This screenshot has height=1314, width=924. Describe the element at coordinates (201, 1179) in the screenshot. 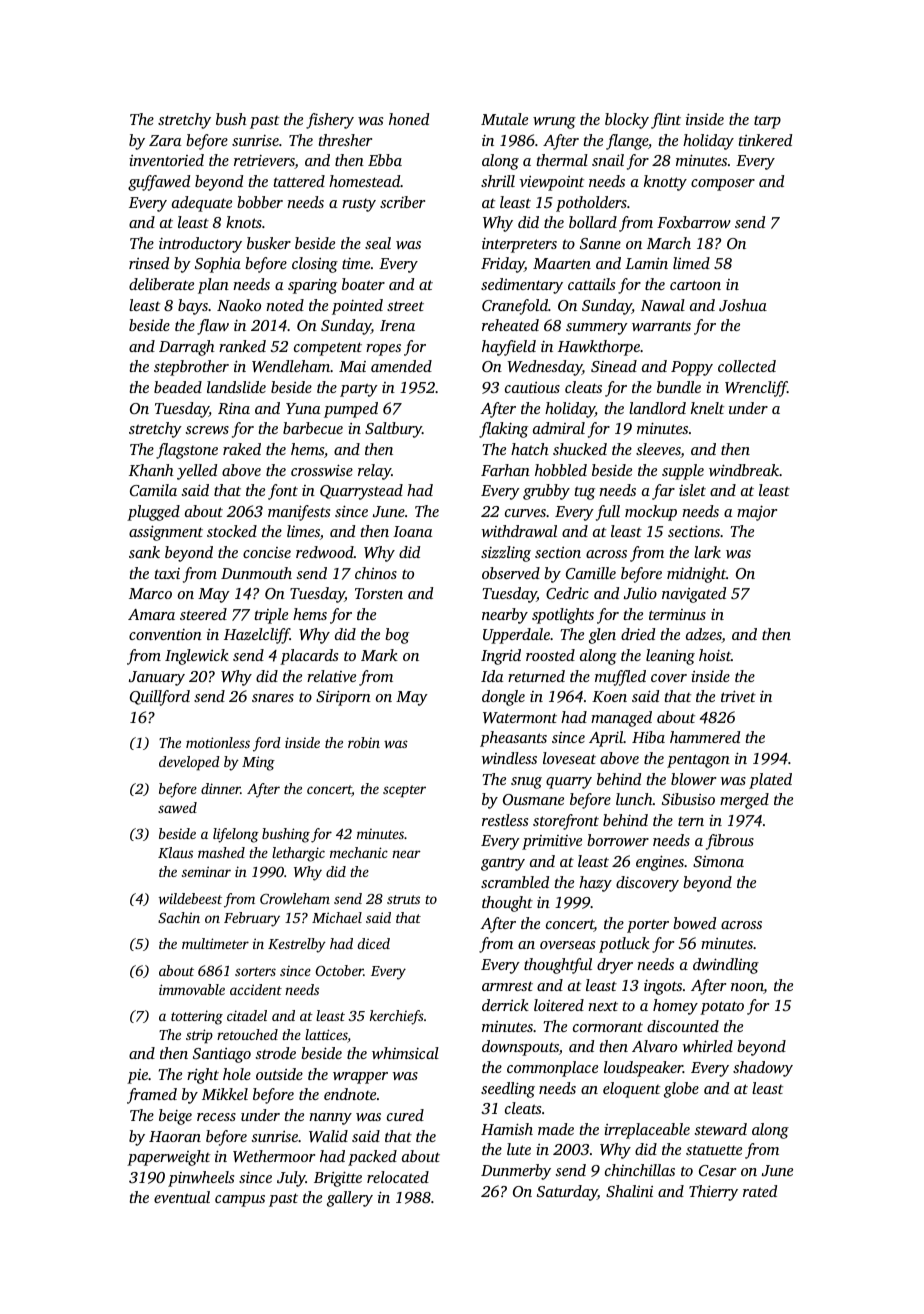

I see `pinwheels` at that location.
